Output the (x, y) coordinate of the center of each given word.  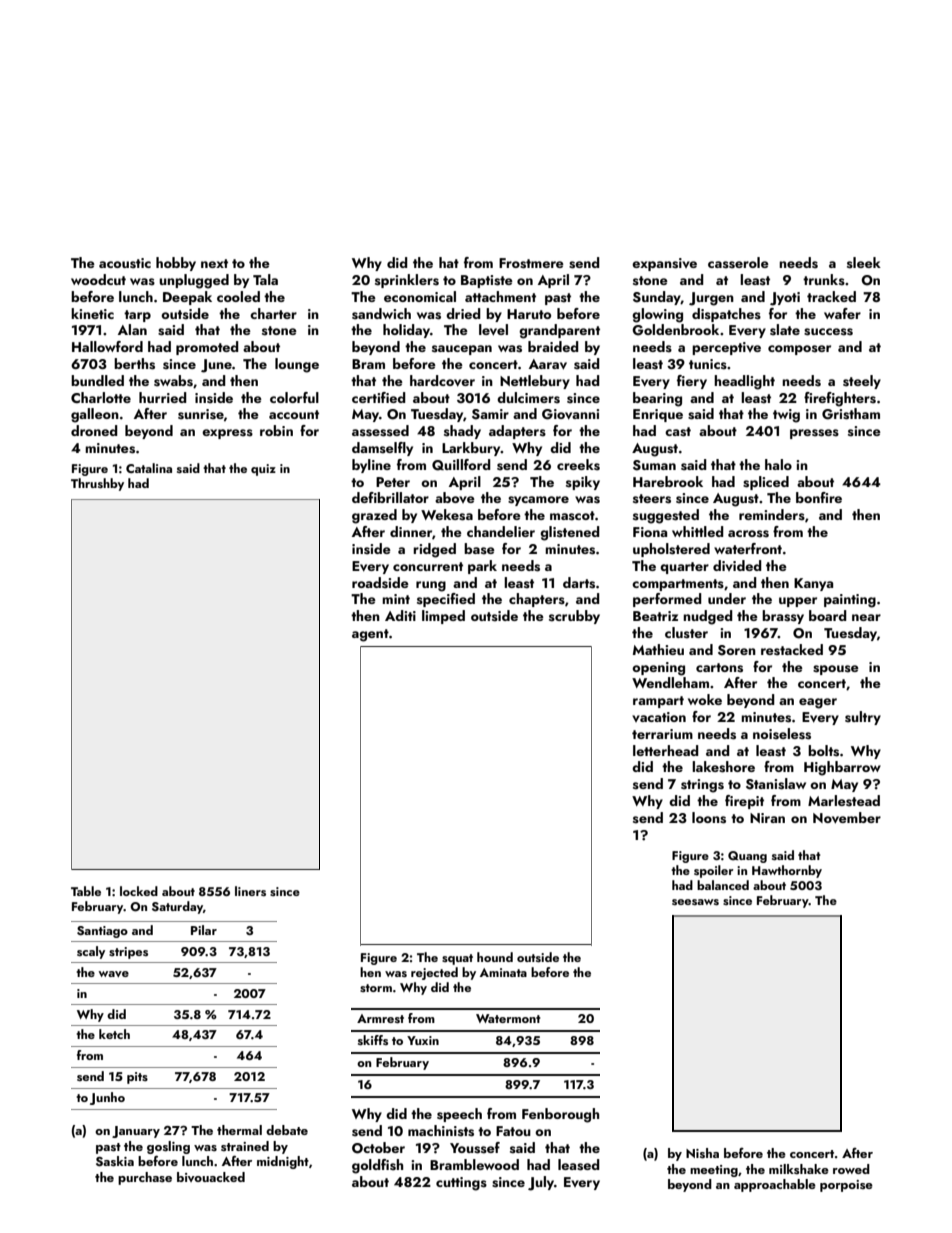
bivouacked (211, 1177)
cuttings (461, 1184)
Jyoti (785, 299)
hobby (176, 264)
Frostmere (531, 263)
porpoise (846, 1186)
